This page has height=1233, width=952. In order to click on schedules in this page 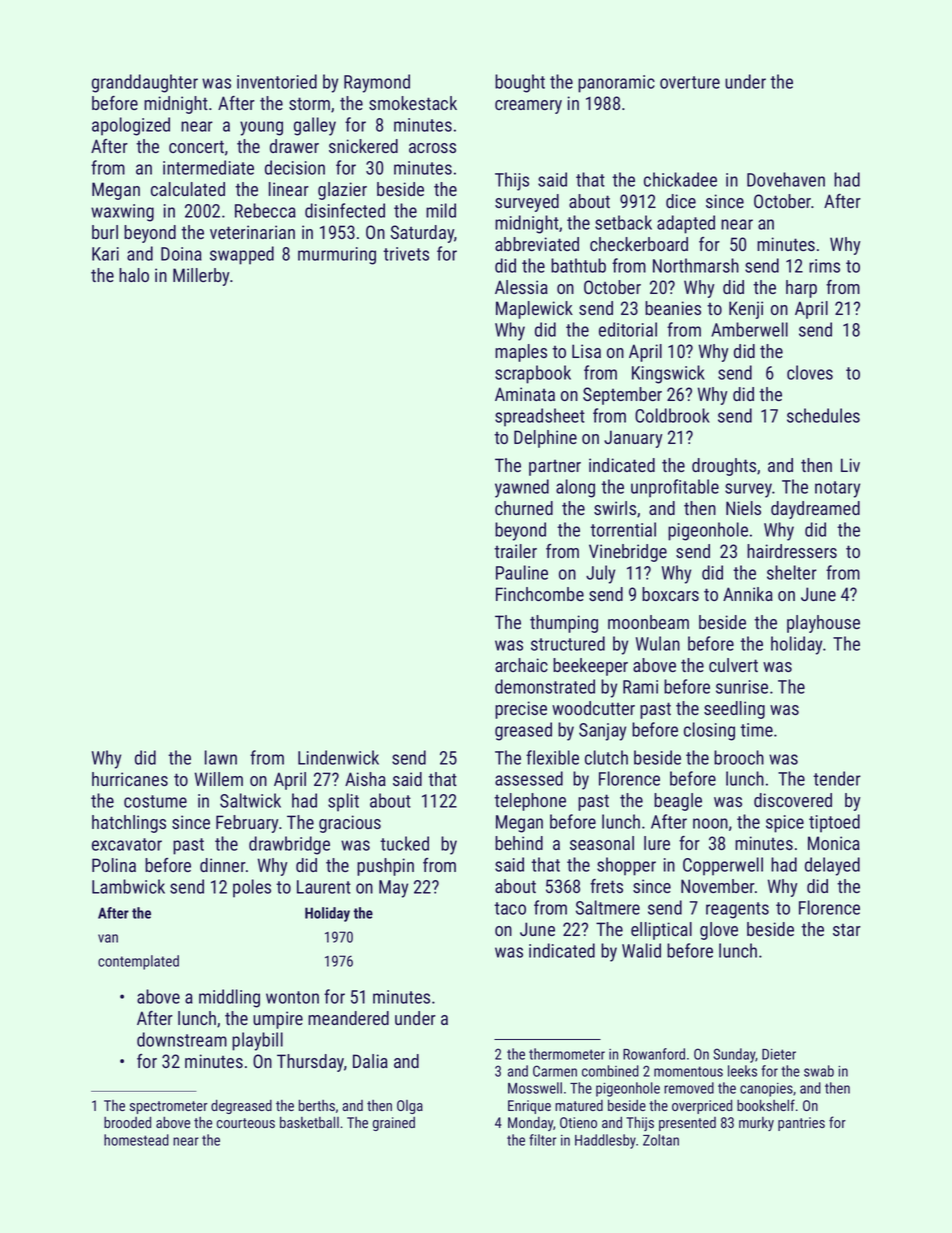, I will do `click(823, 415)`.
